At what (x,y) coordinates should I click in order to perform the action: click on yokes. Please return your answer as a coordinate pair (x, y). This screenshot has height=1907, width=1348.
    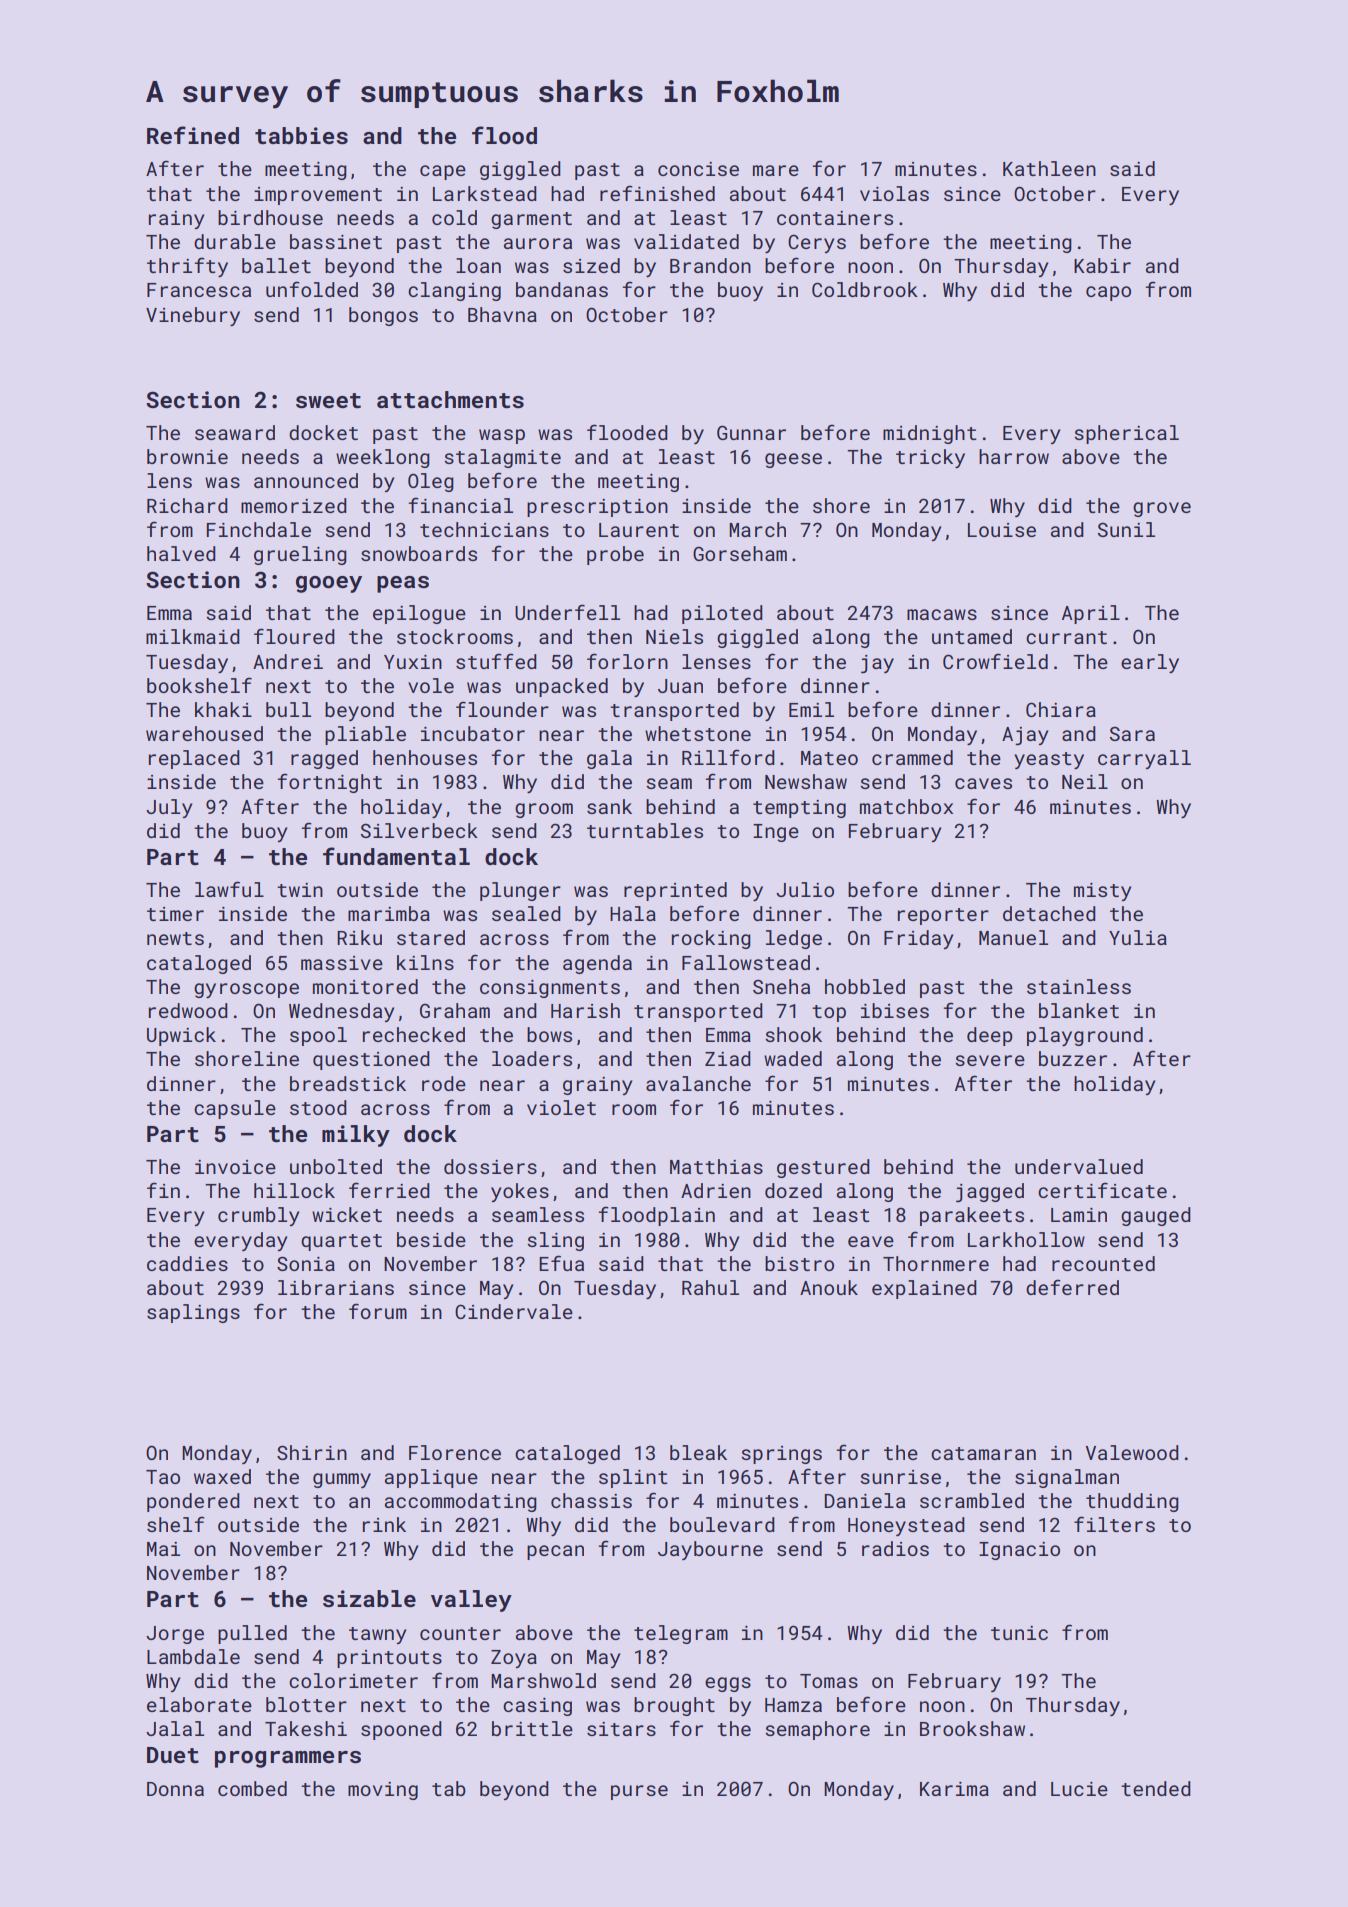
    Looking at the image, I should click on (520, 1192).
